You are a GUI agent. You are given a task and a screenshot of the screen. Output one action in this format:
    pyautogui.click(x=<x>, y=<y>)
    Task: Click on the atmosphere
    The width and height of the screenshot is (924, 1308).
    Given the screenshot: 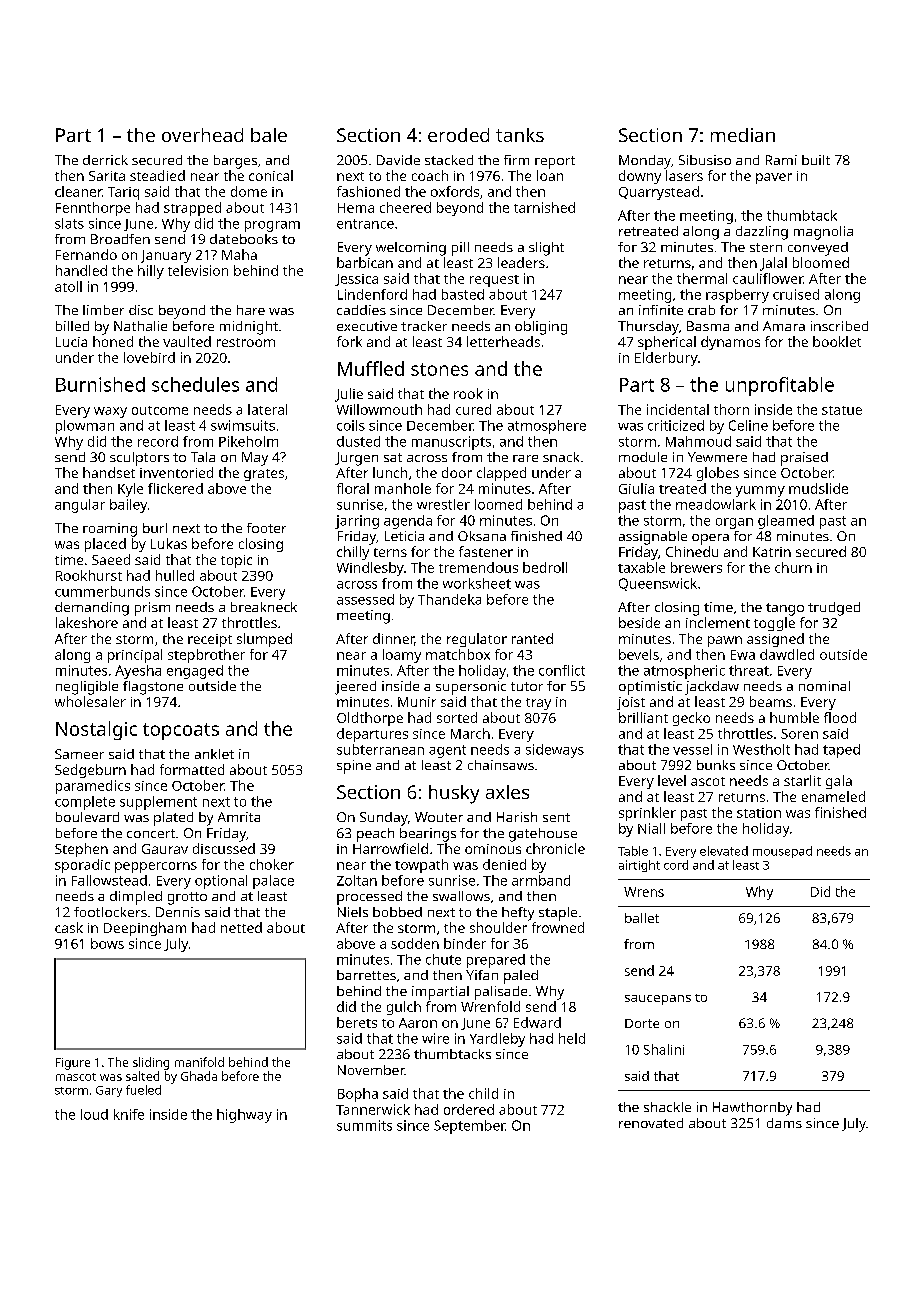 What is the action you would take?
    pyautogui.click(x=547, y=427)
